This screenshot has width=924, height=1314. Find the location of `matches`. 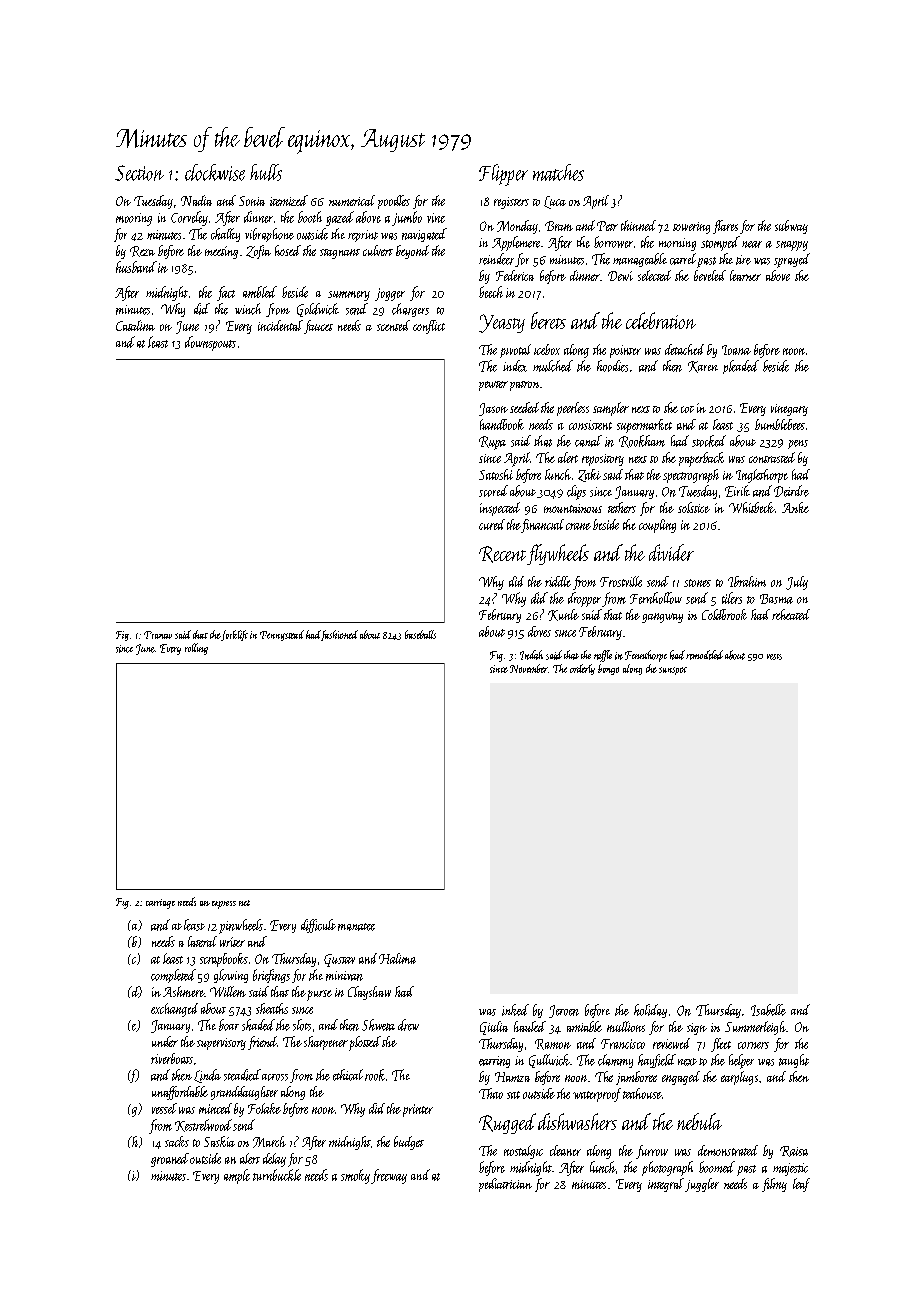

matches is located at coordinates (558, 172).
